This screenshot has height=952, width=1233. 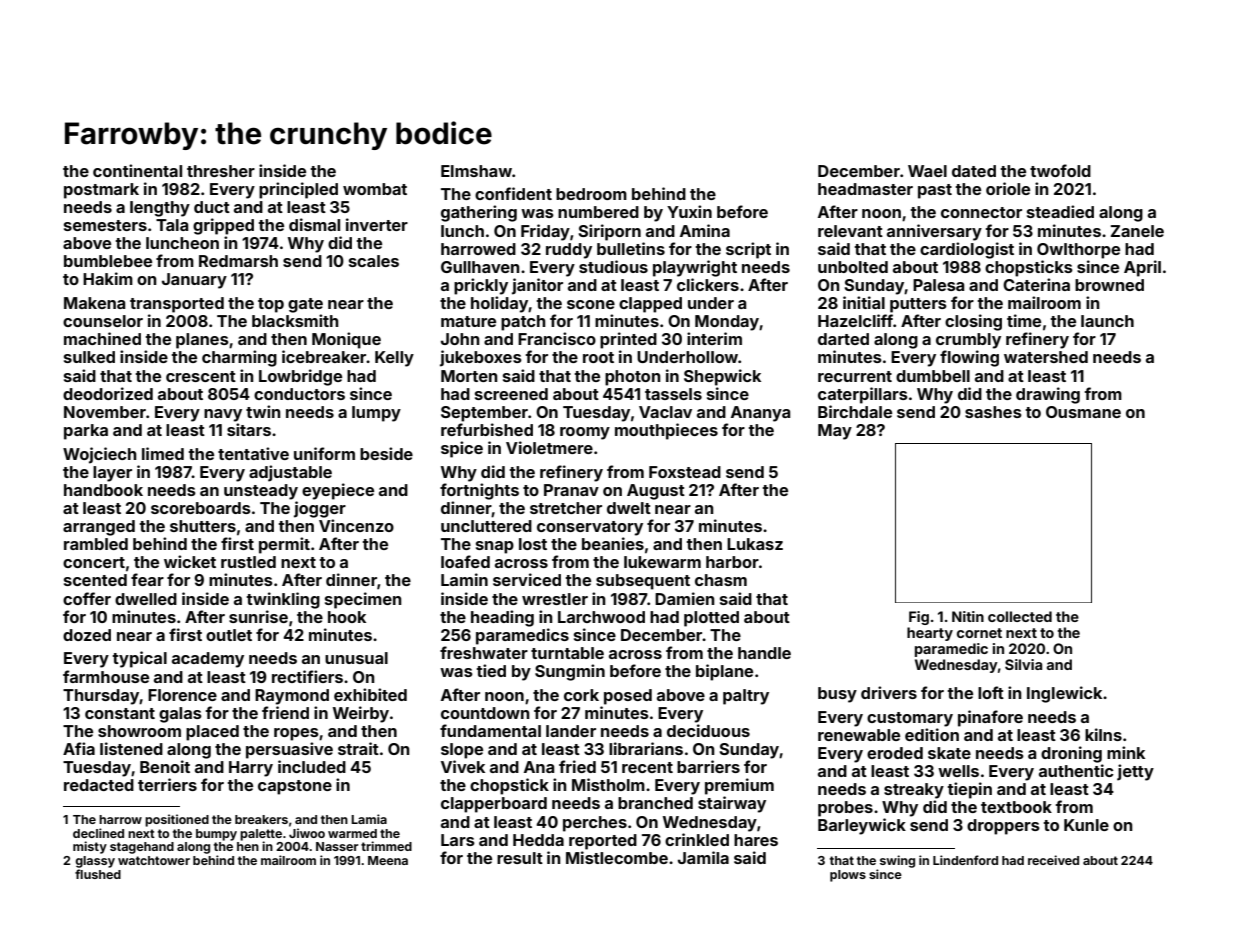 I want to click on barriers, so click(x=708, y=766).
